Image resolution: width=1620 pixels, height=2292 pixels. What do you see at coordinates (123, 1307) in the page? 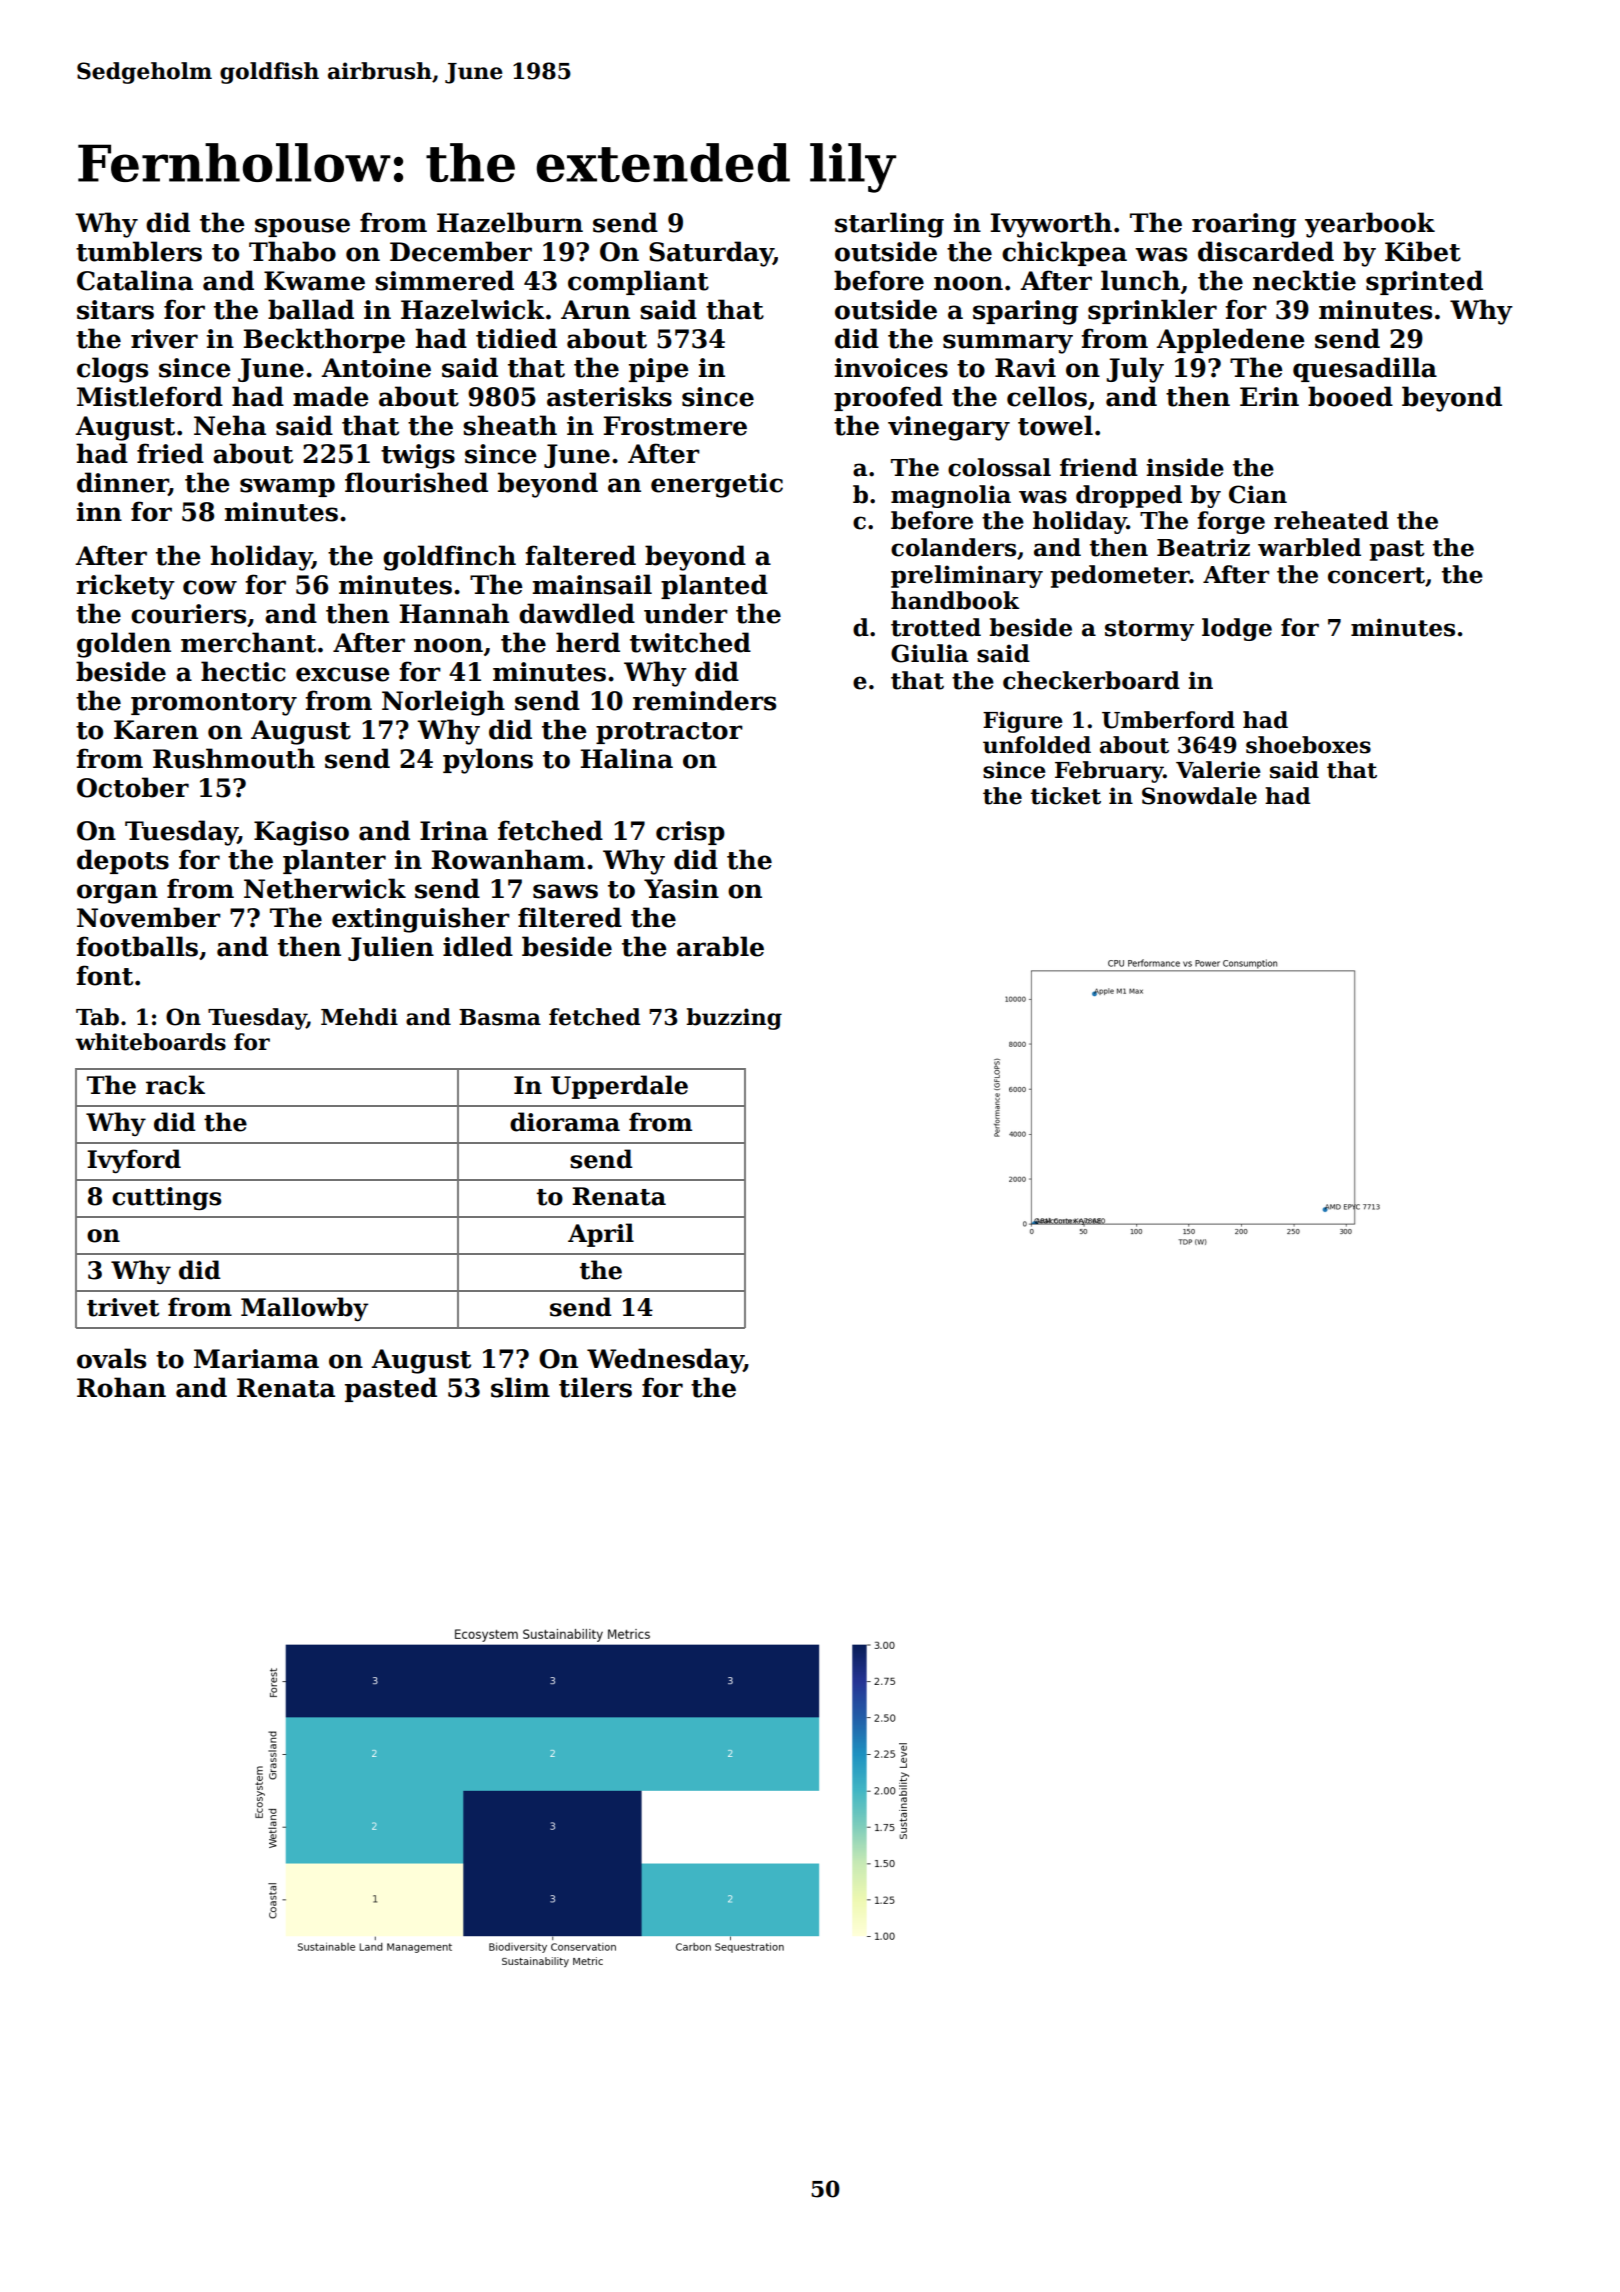
I see `trivet` at bounding box center [123, 1307].
